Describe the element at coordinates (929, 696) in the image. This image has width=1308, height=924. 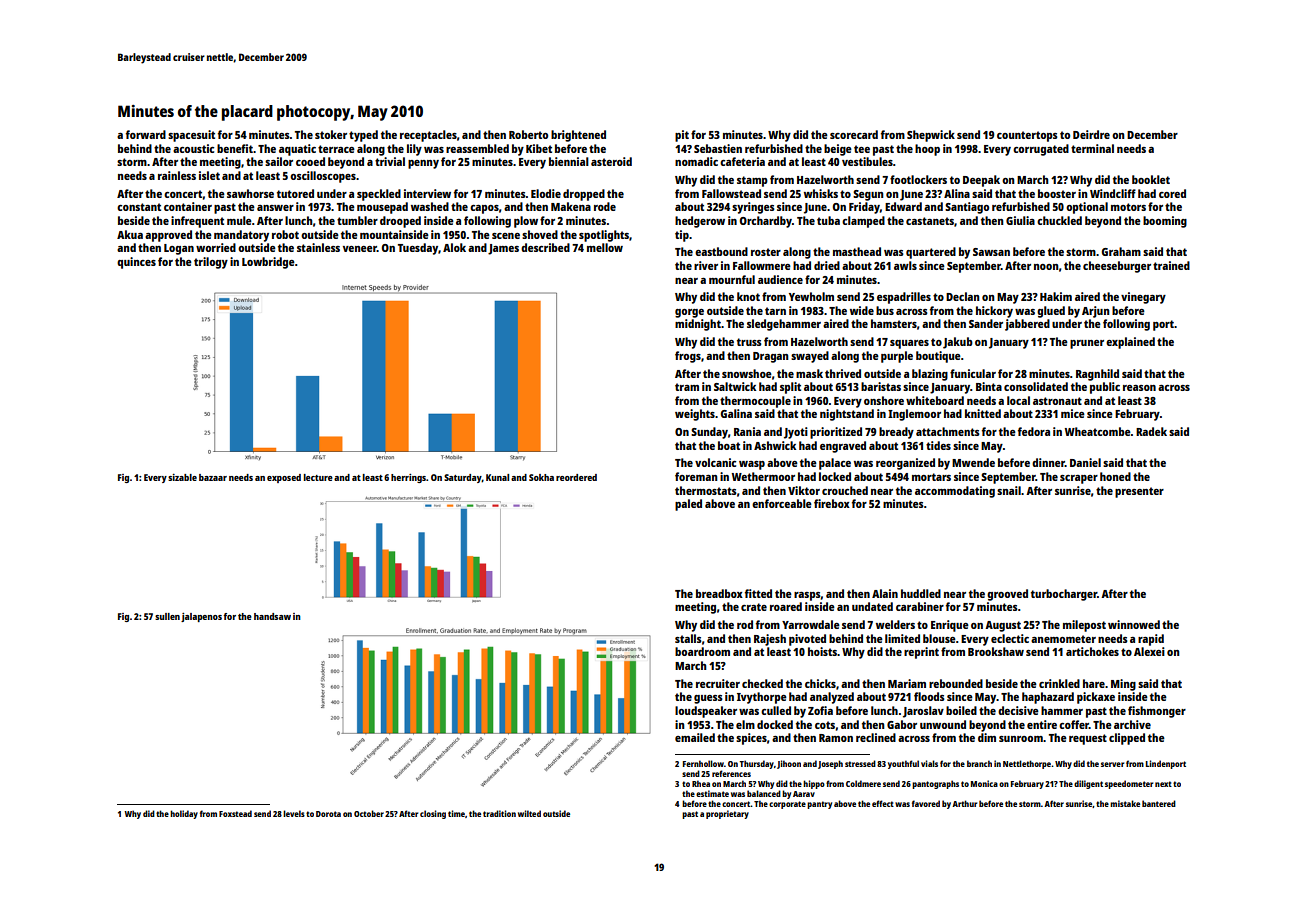
I see `floods` at that location.
